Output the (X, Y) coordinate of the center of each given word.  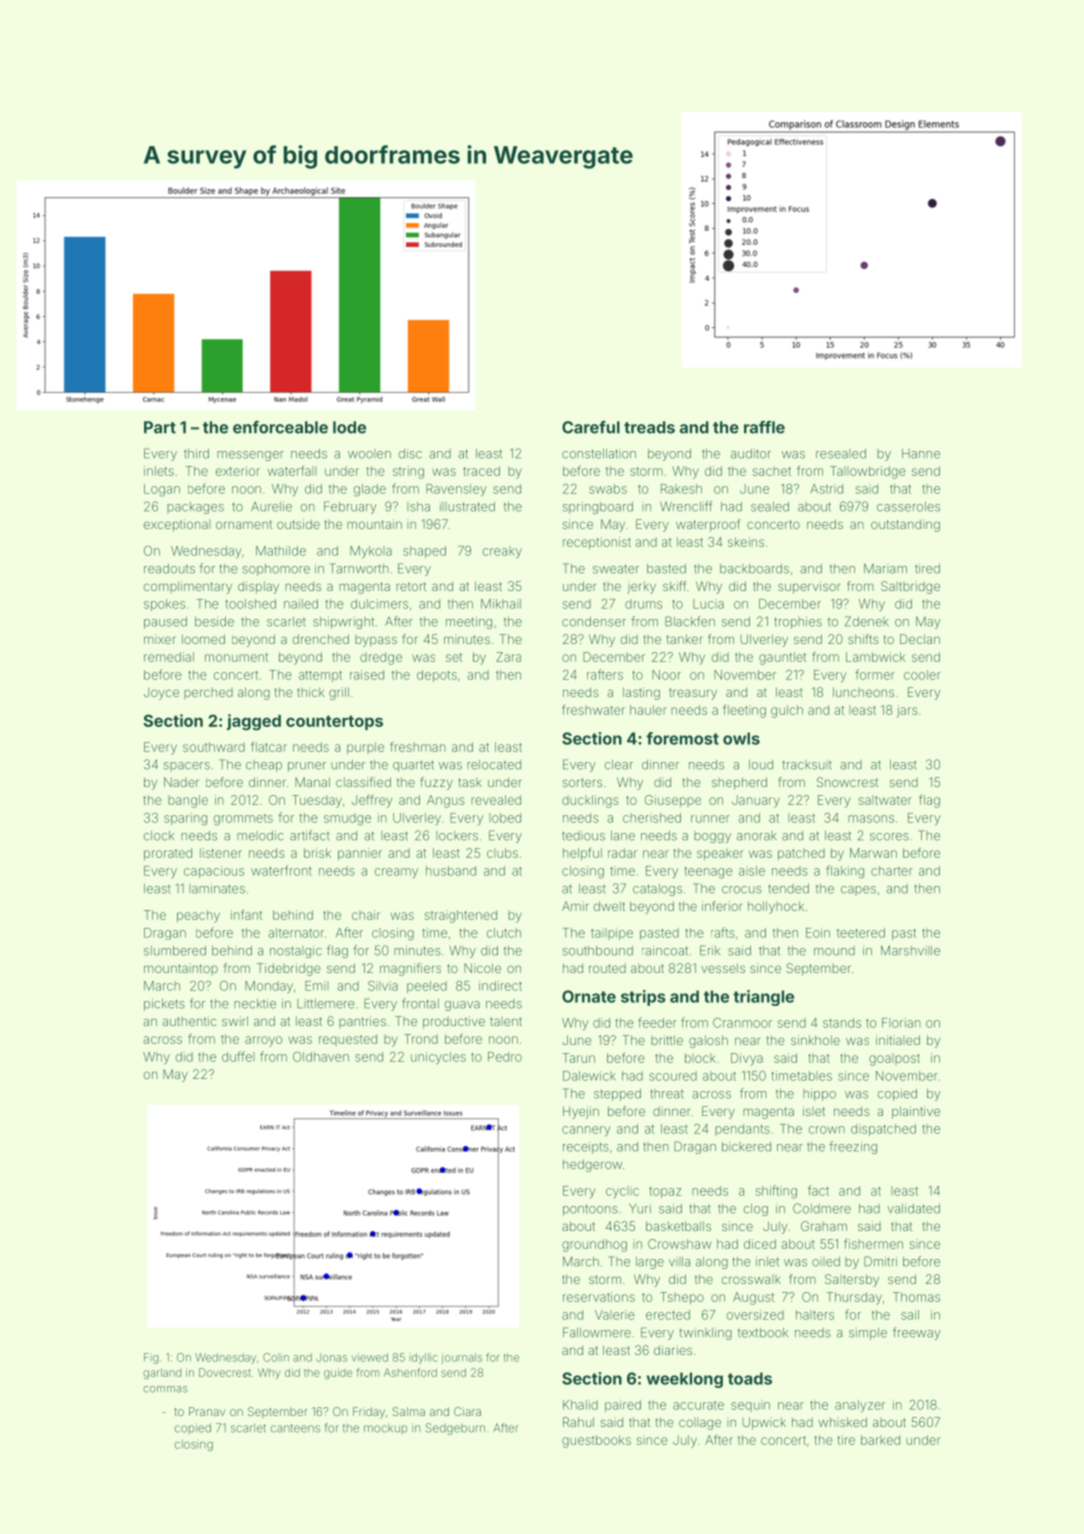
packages (195, 508)
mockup (385, 1429)
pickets (164, 1005)
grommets (243, 820)
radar (622, 853)
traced (481, 471)
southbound (598, 951)
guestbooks (596, 1441)
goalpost (894, 1059)
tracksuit (807, 765)
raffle (764, 427)
